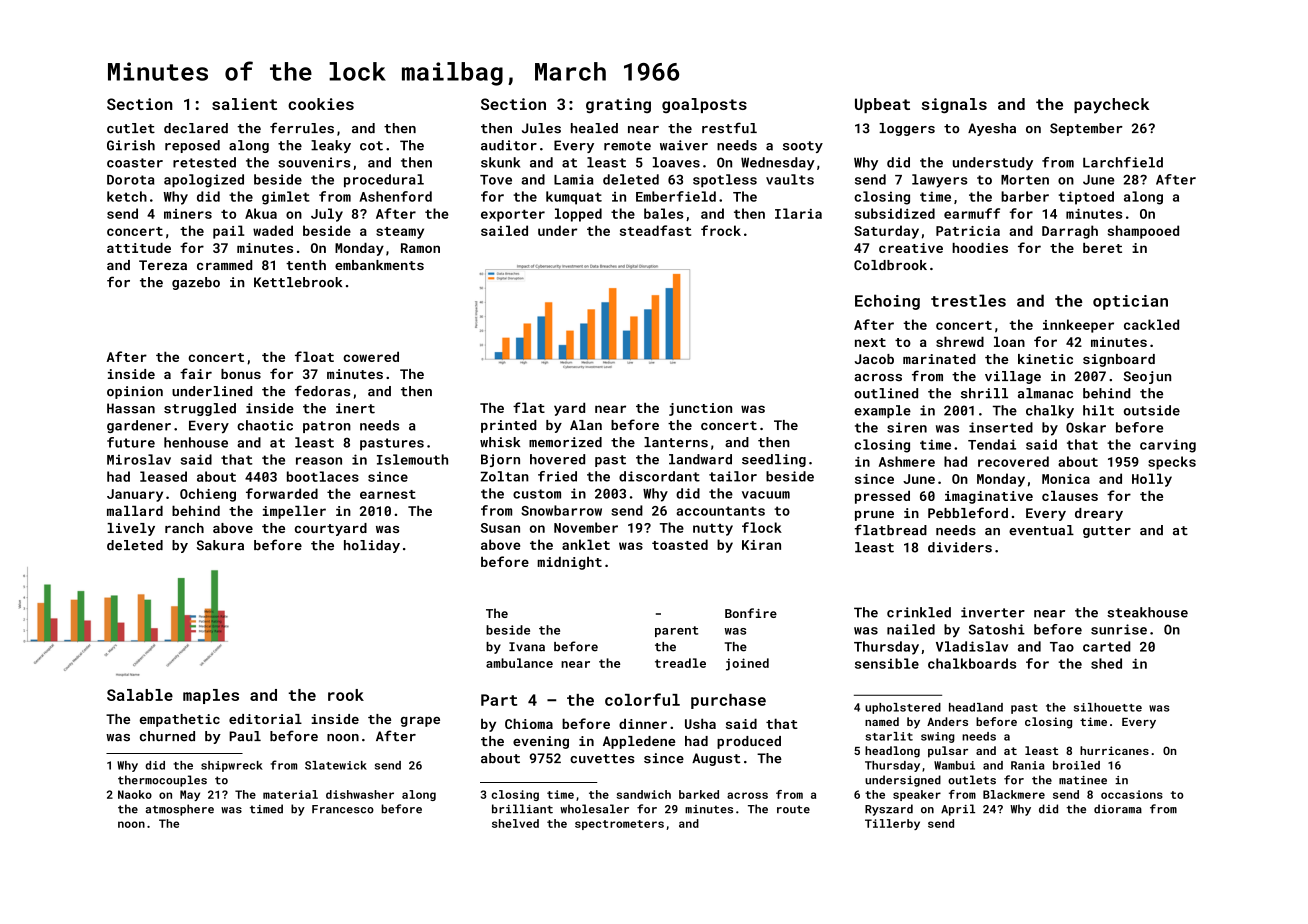  What do you see at coordinates (676, 631) in the screenshot?
I see `parent` at bounding box center [676, 631].
